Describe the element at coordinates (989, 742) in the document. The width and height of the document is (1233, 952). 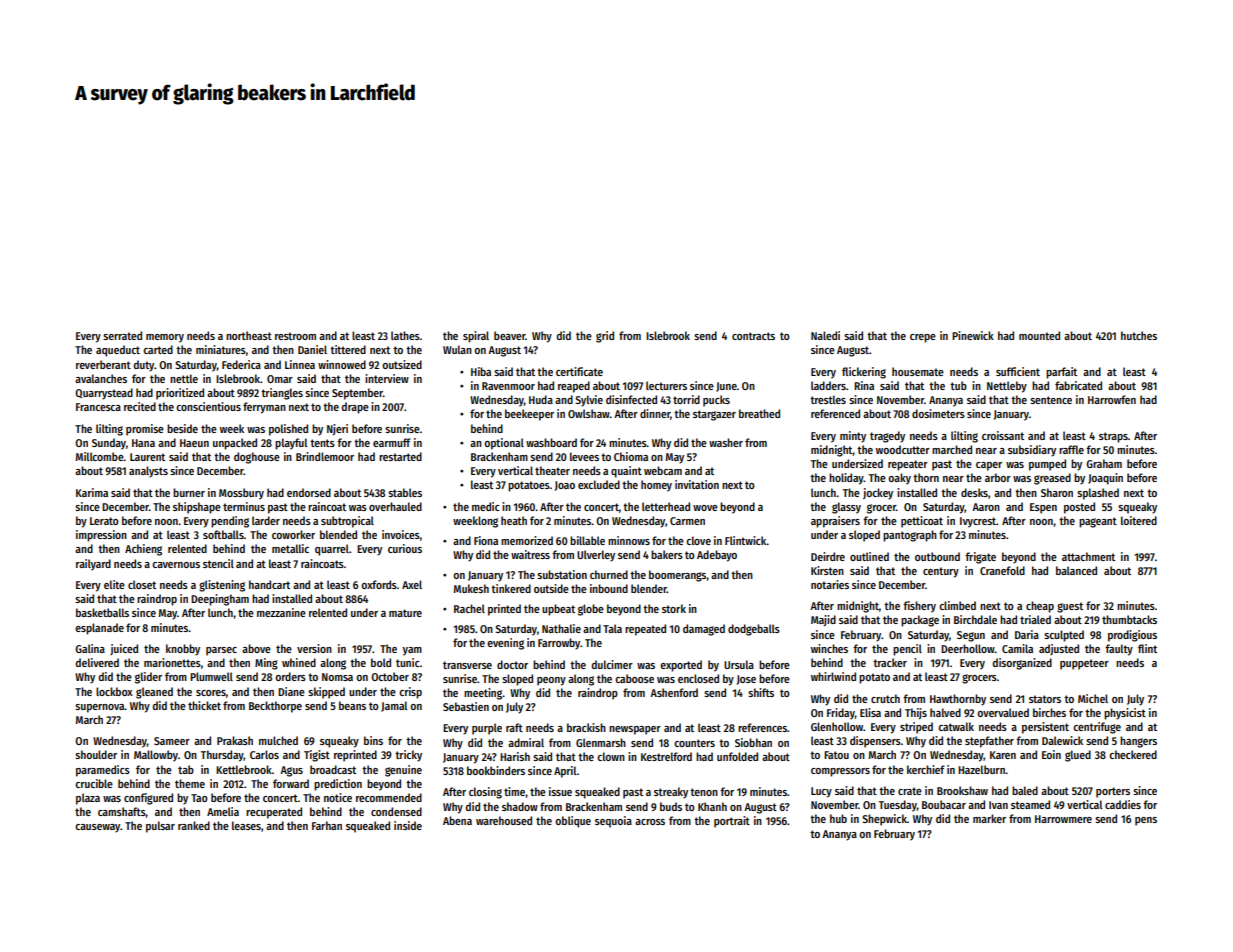
I see `stepfather` at that location.
